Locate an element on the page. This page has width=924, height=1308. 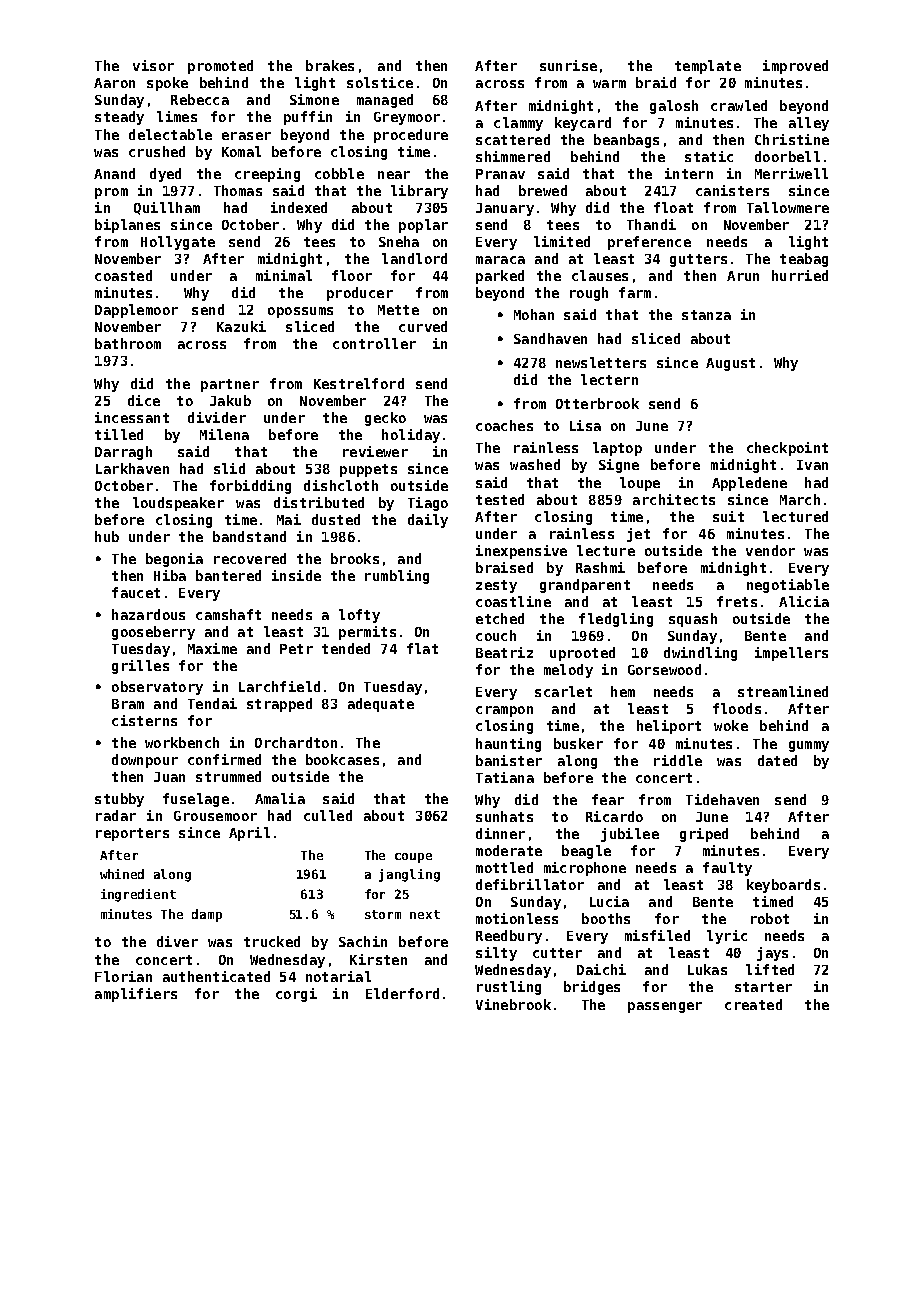
coastline is located at coordinates (513, 601).
